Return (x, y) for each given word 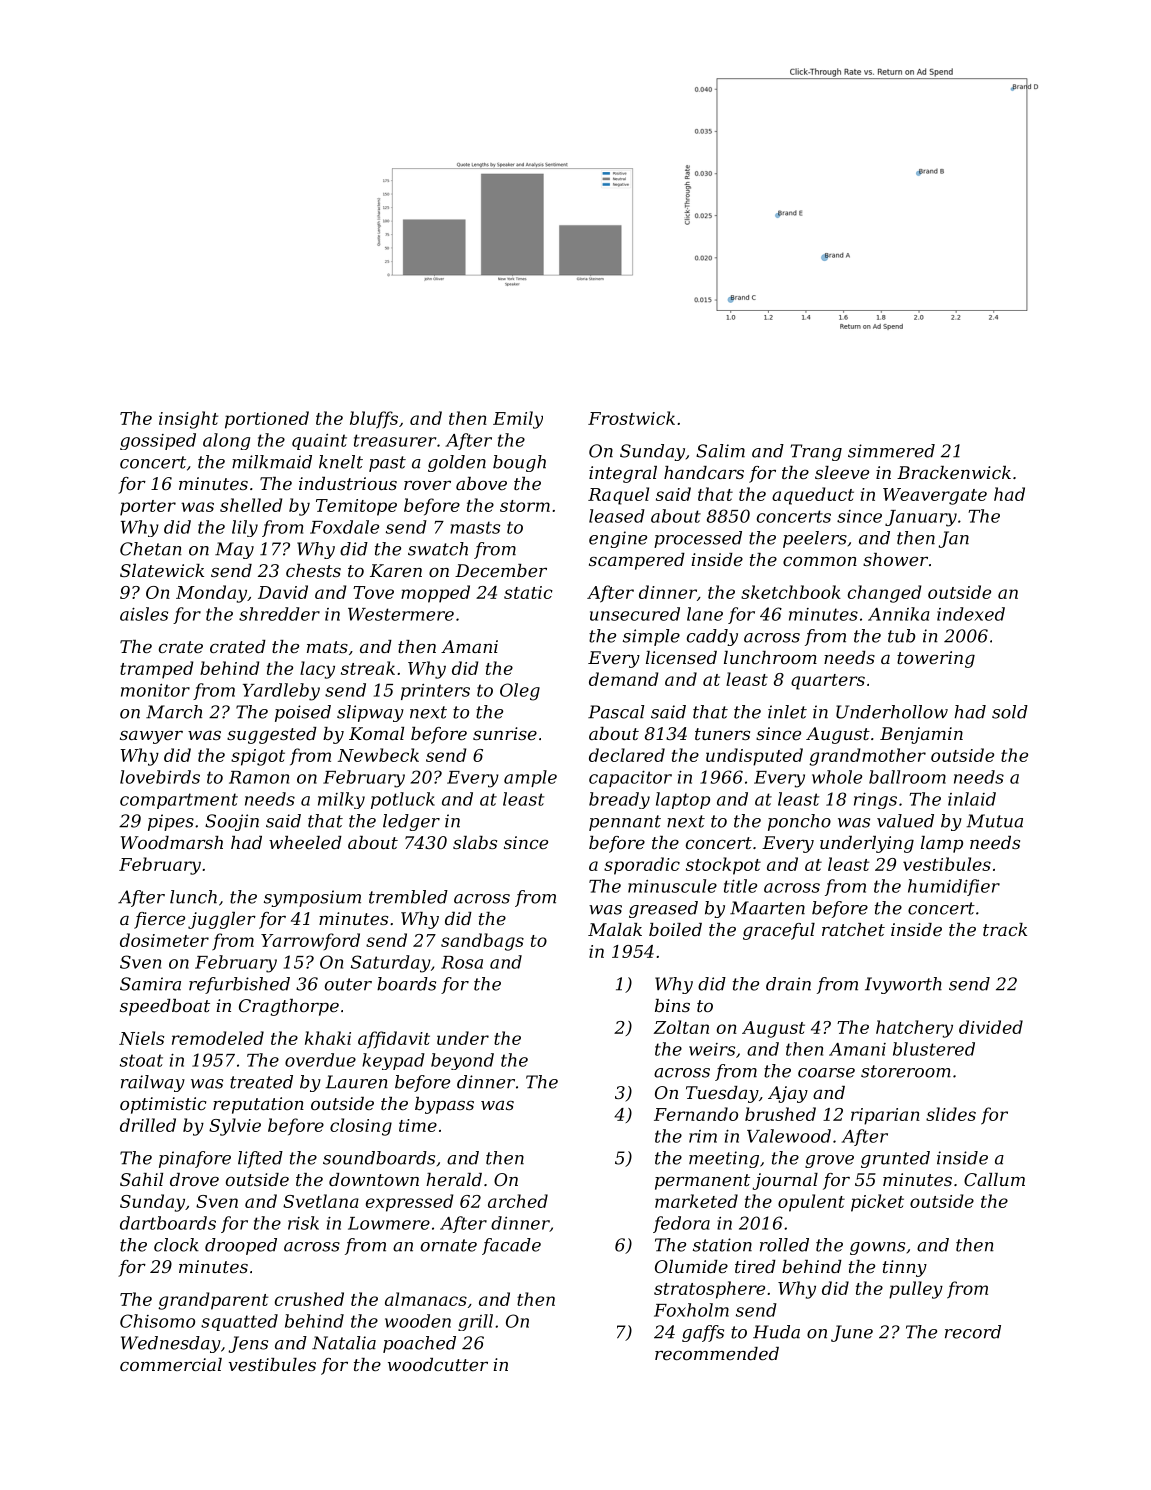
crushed (309, 1299)
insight (188, 420)
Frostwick (631, 418)
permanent (702, 1182)
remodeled (218, 1038)
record (973, 1332)
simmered (891, 451)
